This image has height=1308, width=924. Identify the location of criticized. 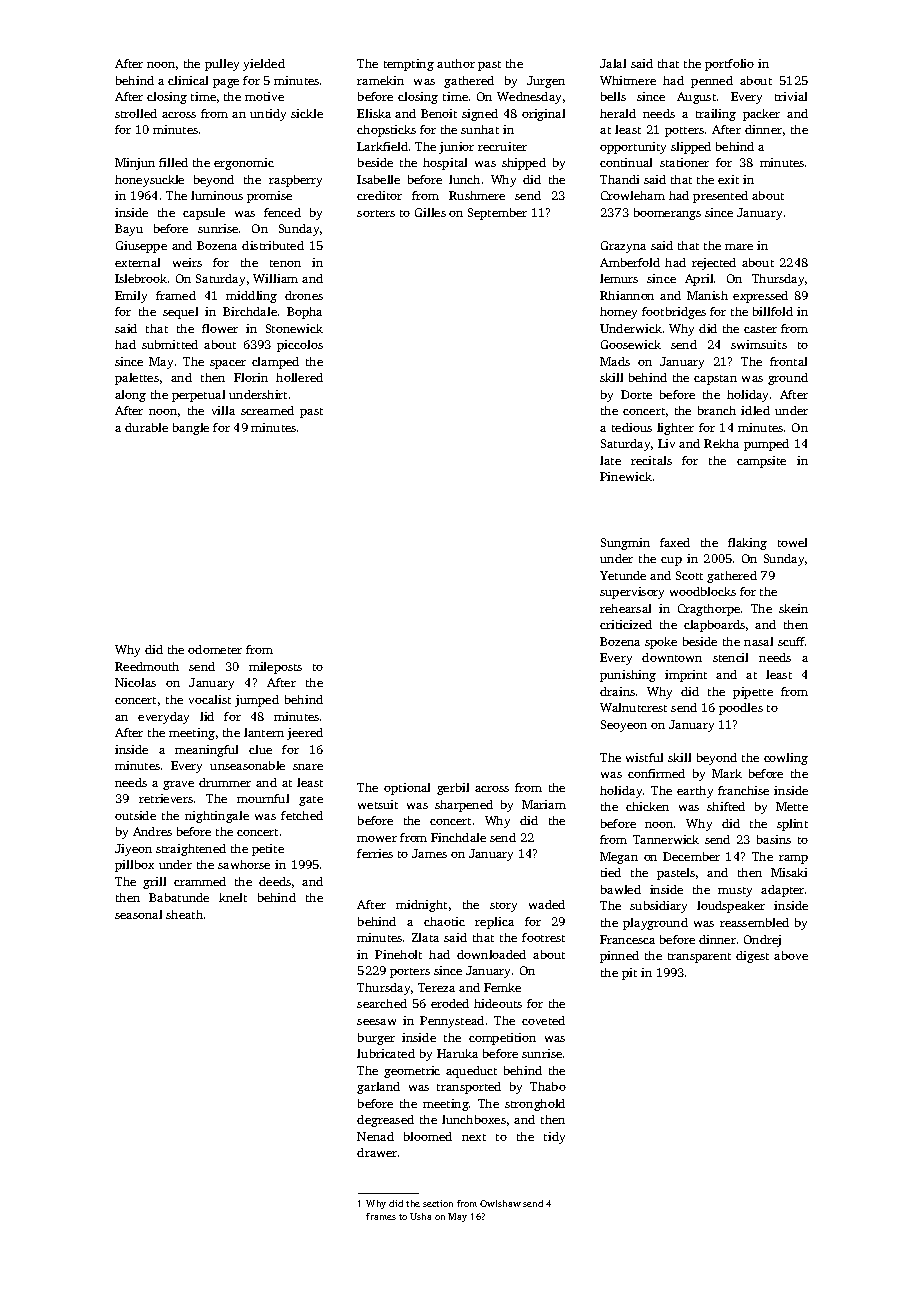
(626, 624).
